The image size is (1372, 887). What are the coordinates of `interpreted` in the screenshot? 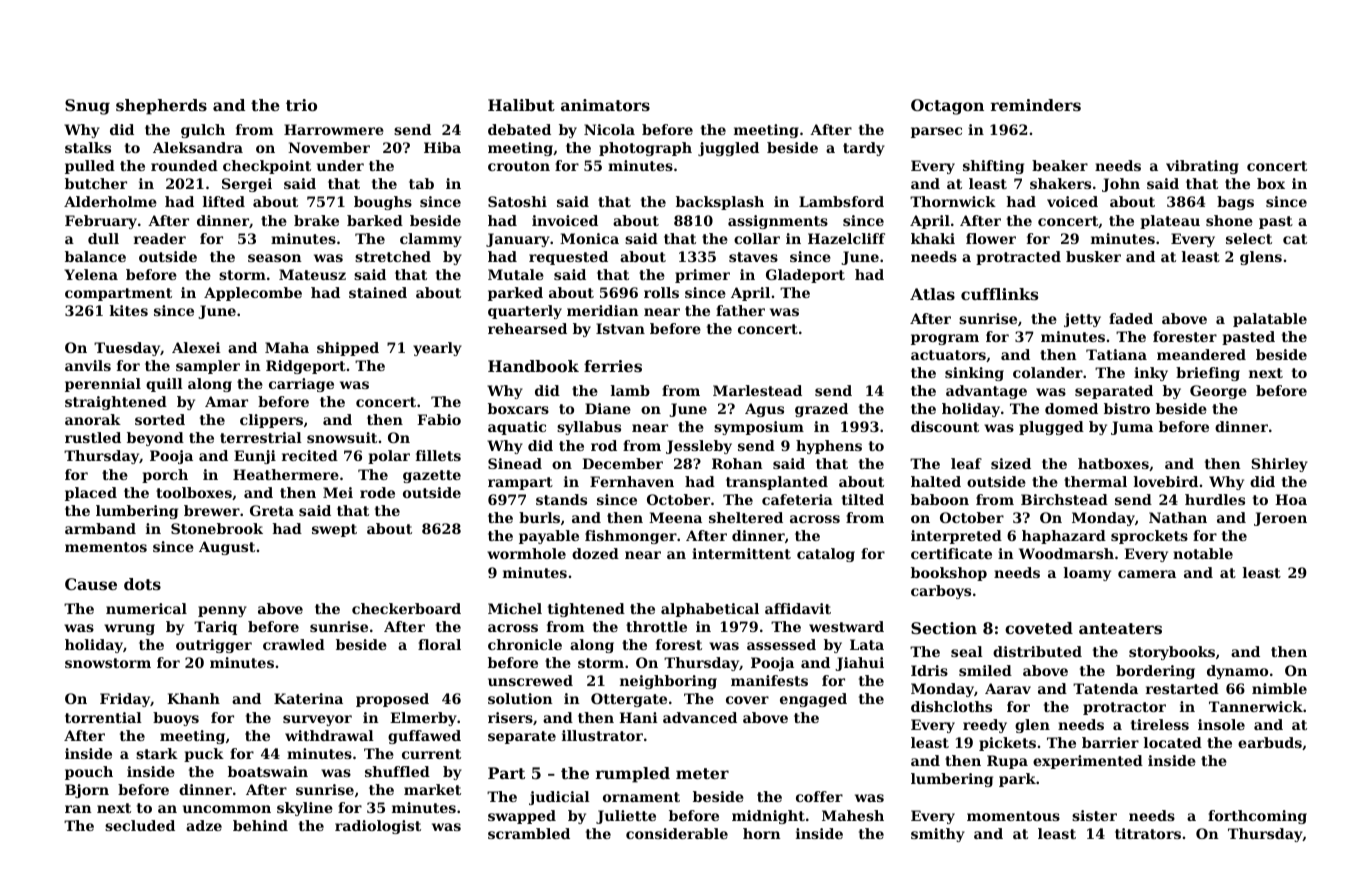 It's located at (956, 537).
